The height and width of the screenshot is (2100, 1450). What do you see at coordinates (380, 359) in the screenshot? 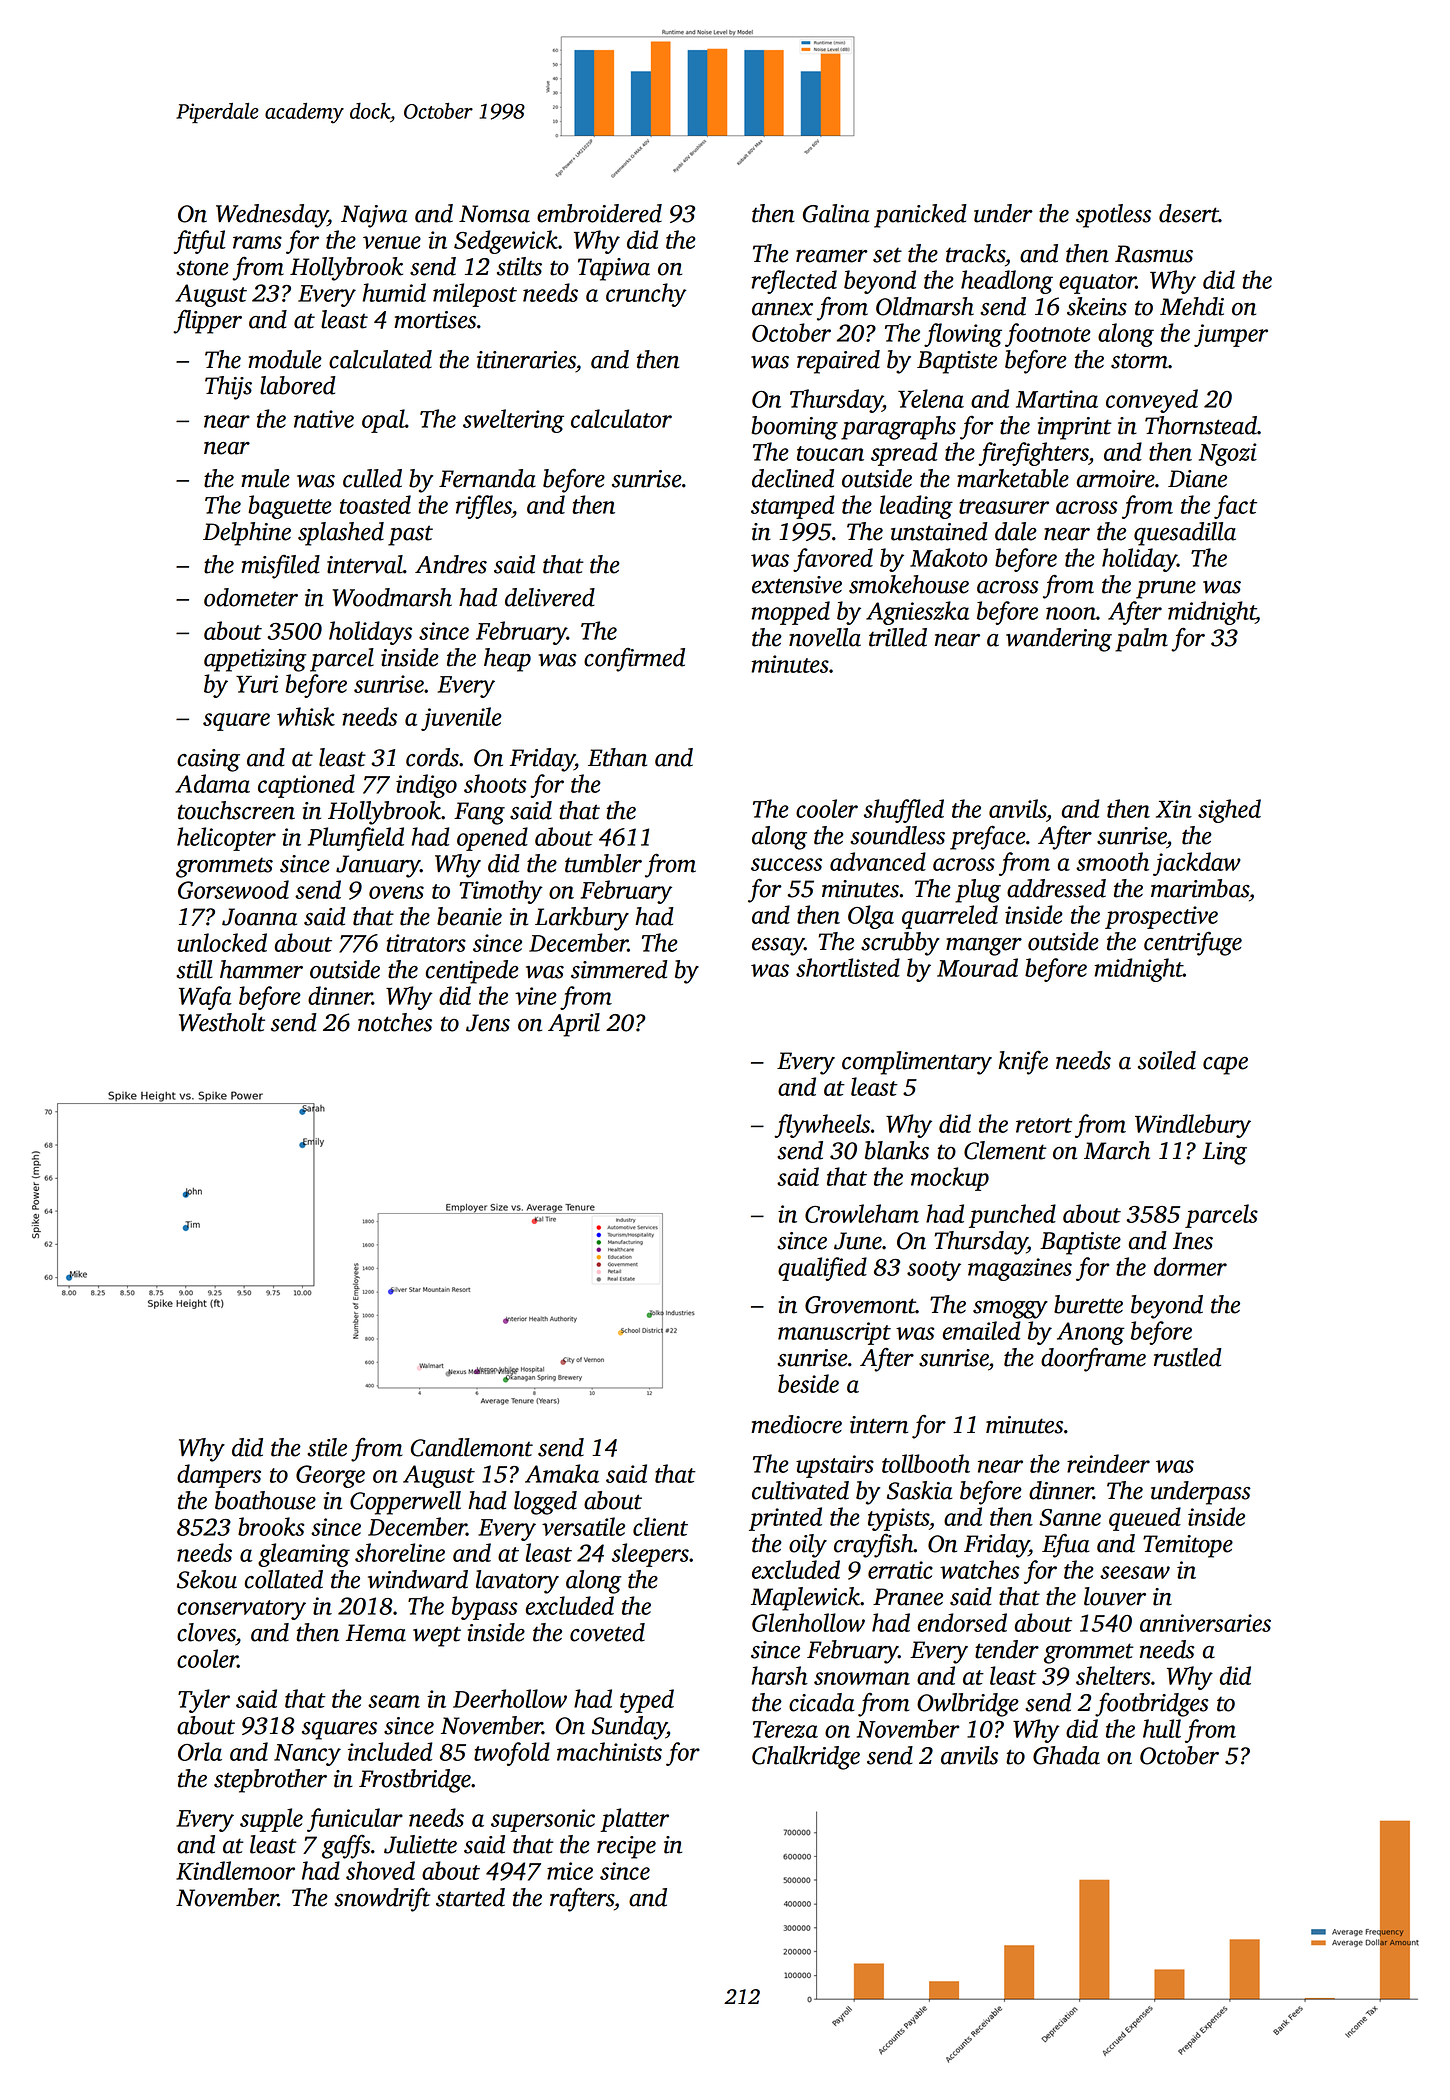
I see `calculated` at bounding box center [380, 359].
